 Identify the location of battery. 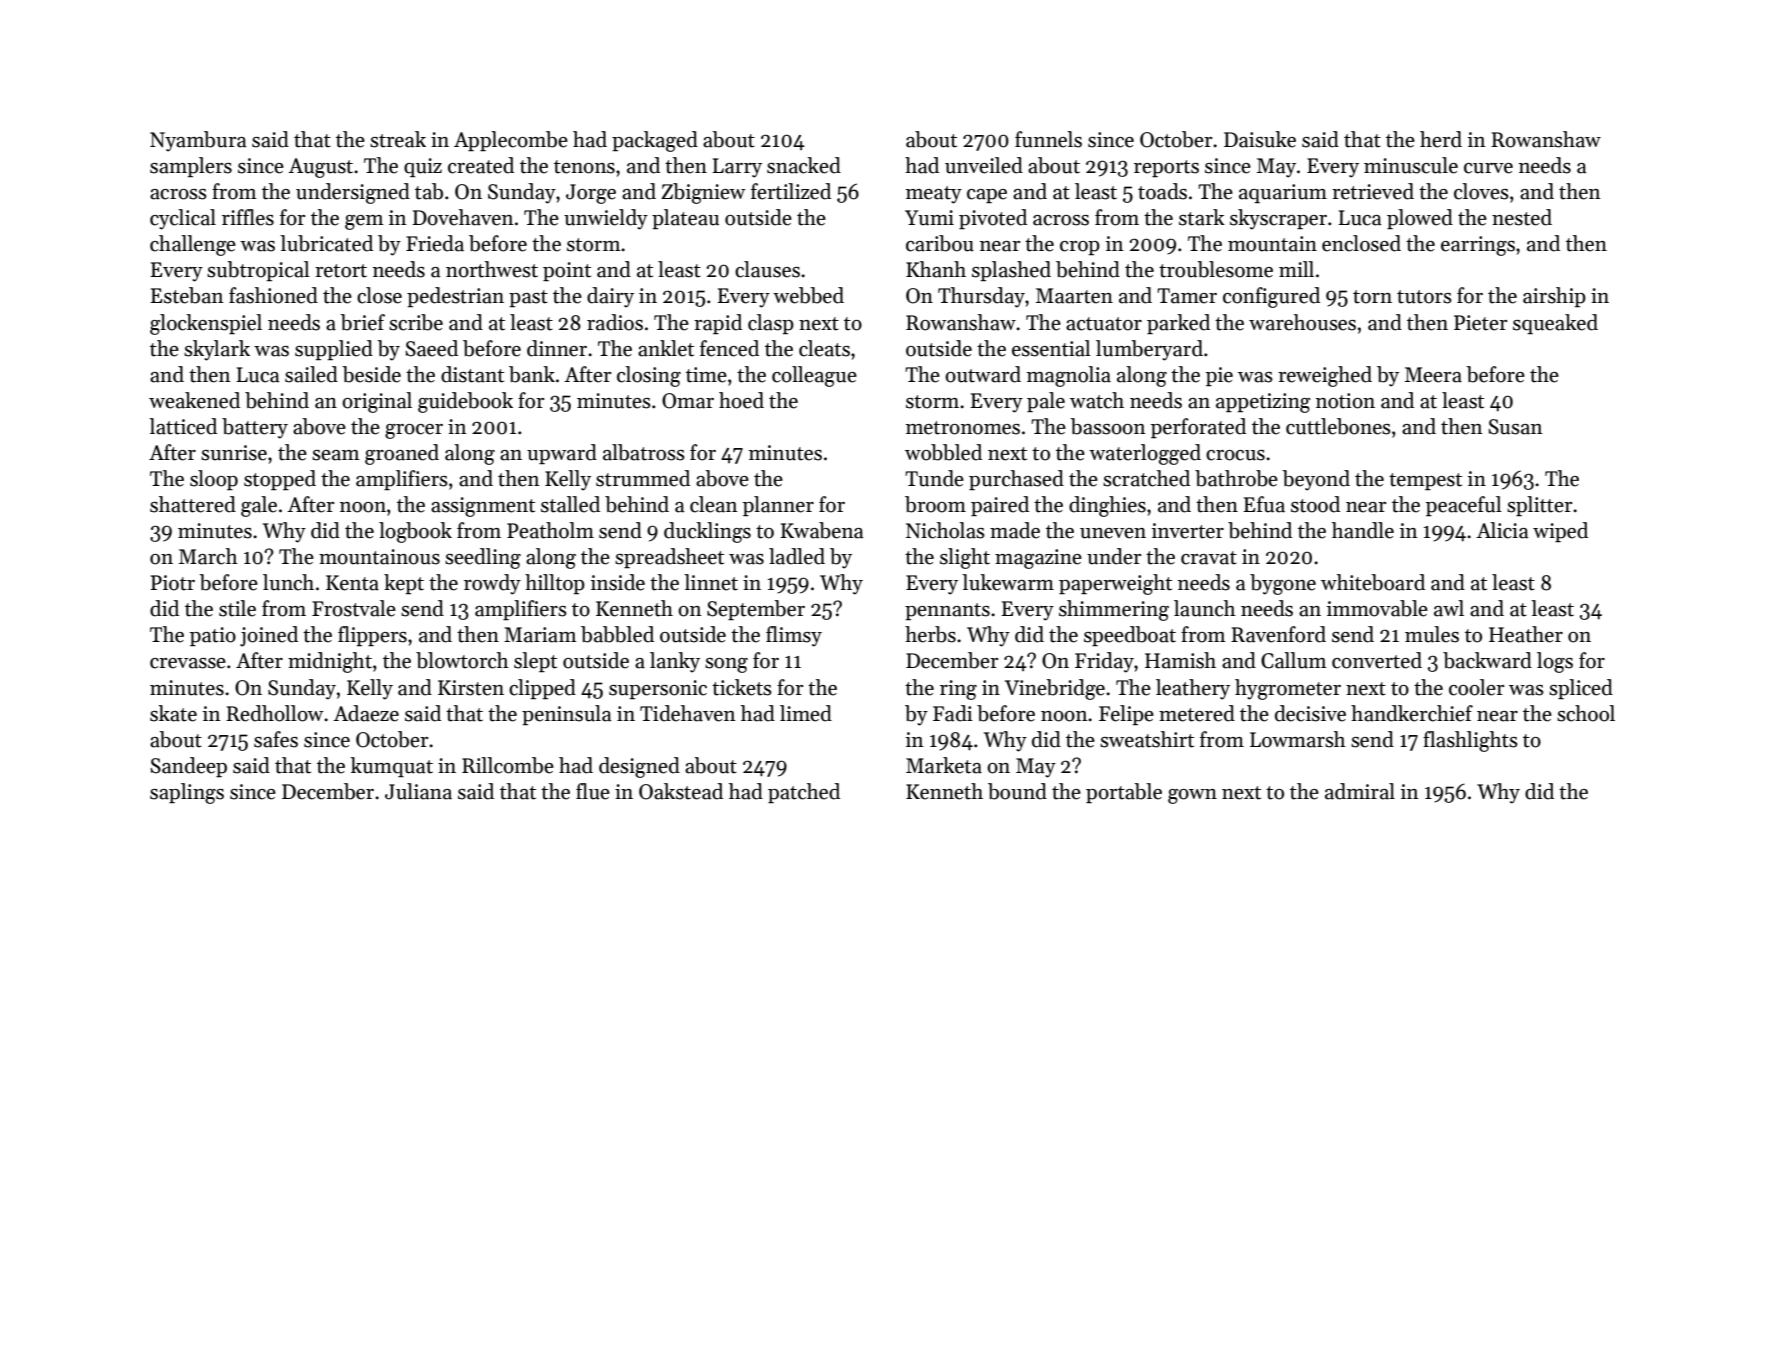
(255, 428).
